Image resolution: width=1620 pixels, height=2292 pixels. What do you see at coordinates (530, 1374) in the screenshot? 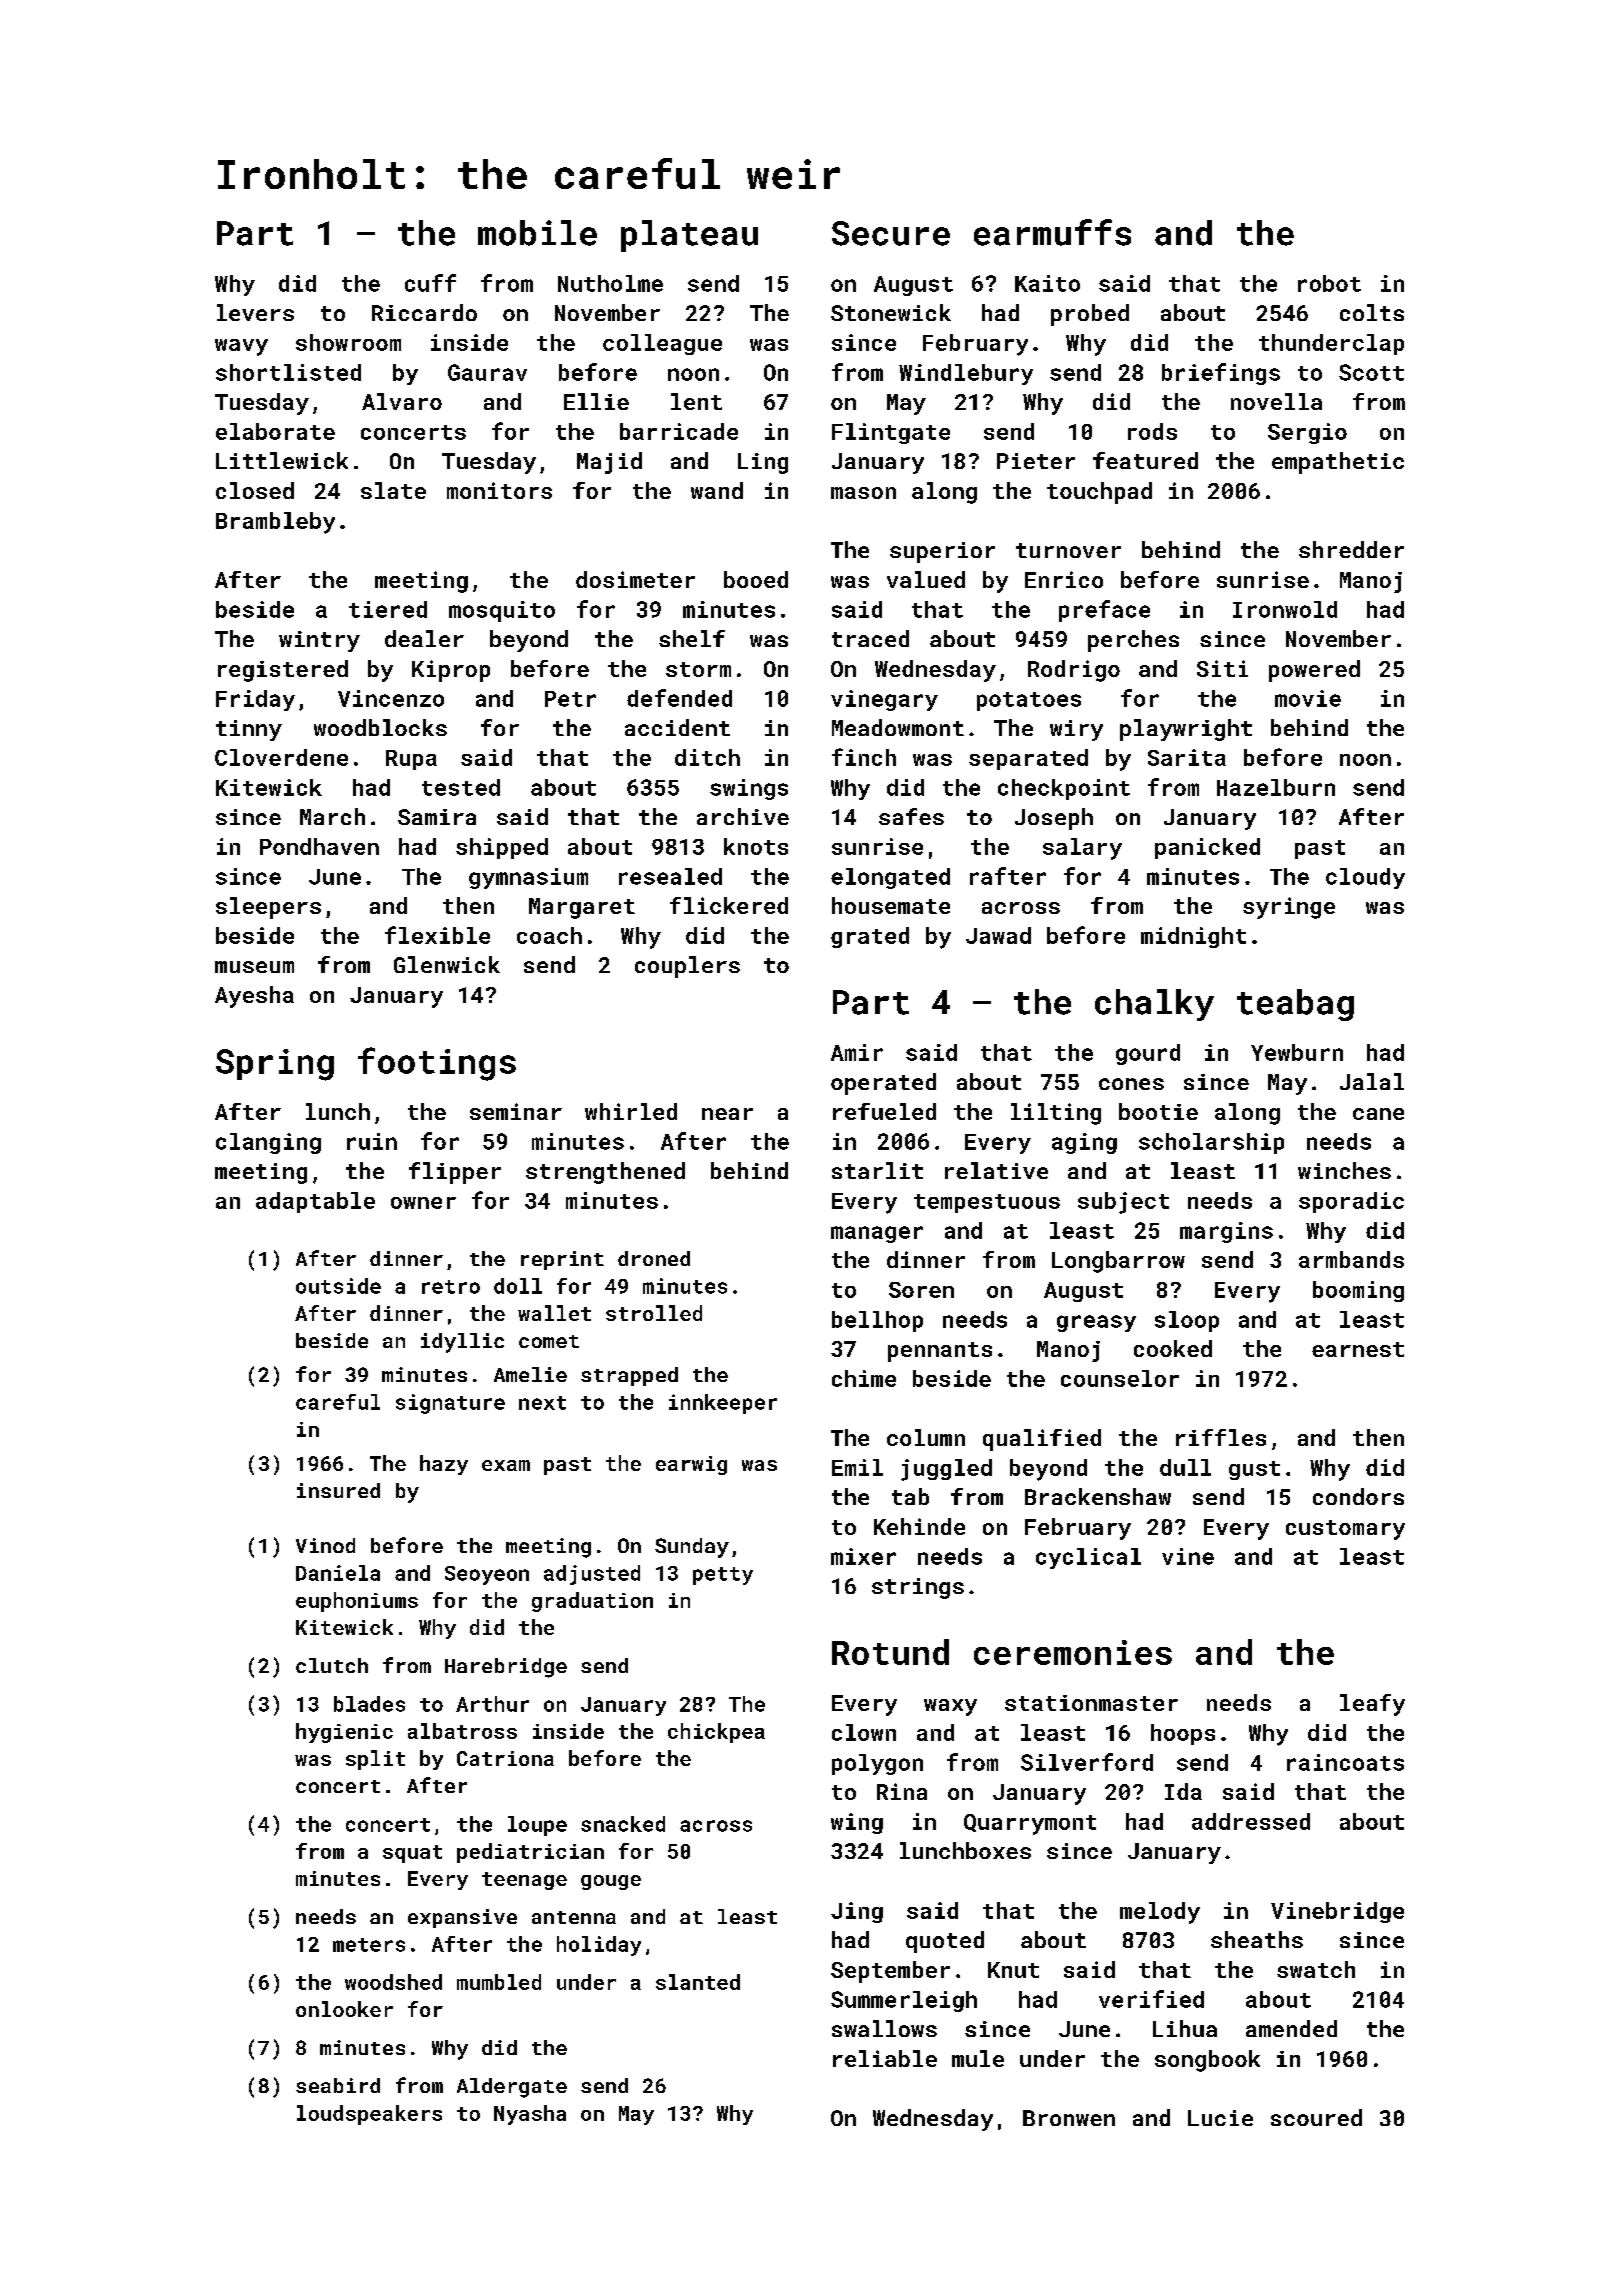
I see `Amelie` at bounding box center [530, 1374].
